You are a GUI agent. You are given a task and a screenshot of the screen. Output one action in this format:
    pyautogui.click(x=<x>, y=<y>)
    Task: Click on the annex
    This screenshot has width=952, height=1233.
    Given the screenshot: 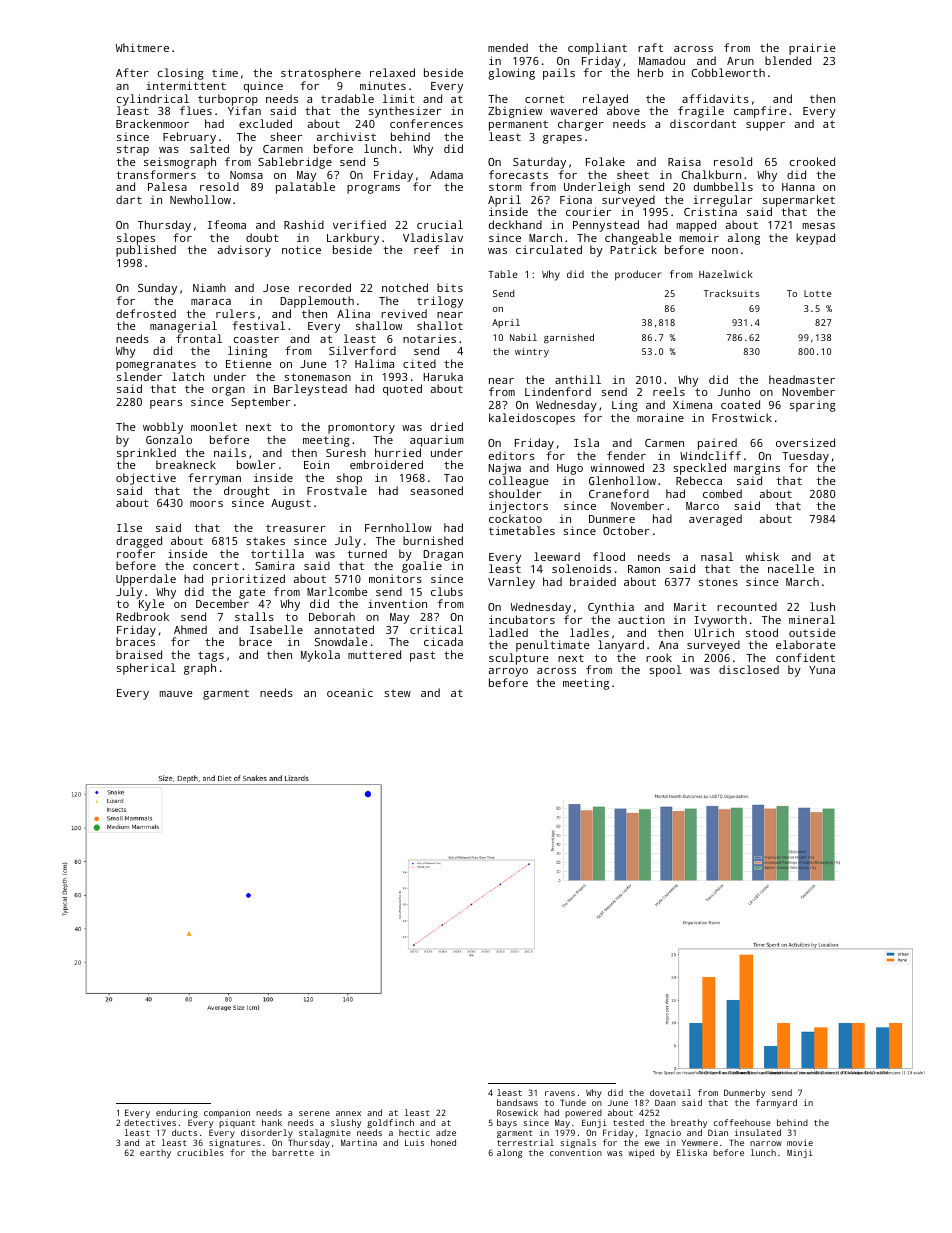 What is the action you would take?
    pyautogui.click(x=348, y=1113)
